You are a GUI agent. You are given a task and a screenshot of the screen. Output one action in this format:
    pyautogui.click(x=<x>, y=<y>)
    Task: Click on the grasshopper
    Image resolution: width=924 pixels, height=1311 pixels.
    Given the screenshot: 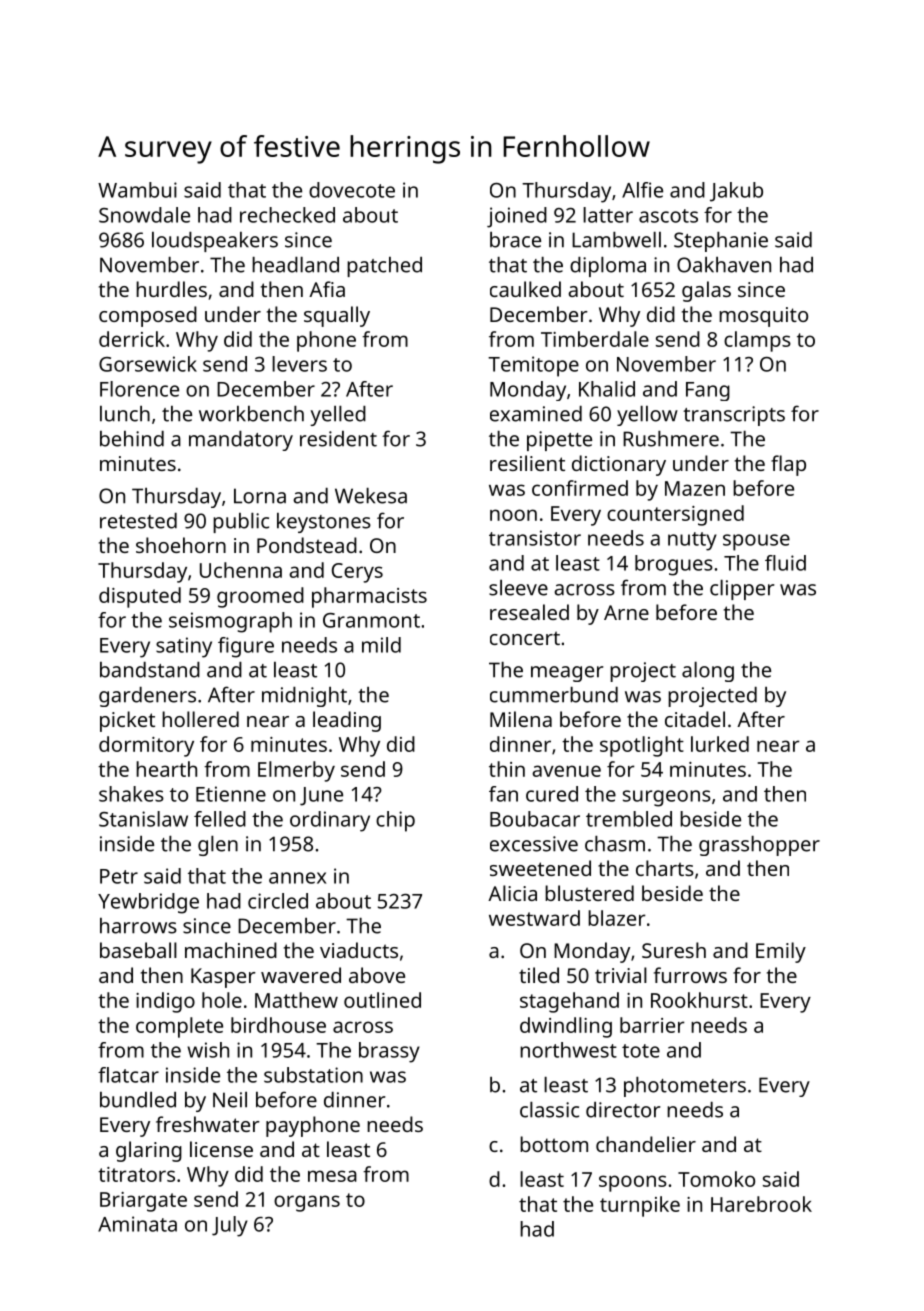 What is the action you would take?
    pyautogui.click(x=759, y=846)
